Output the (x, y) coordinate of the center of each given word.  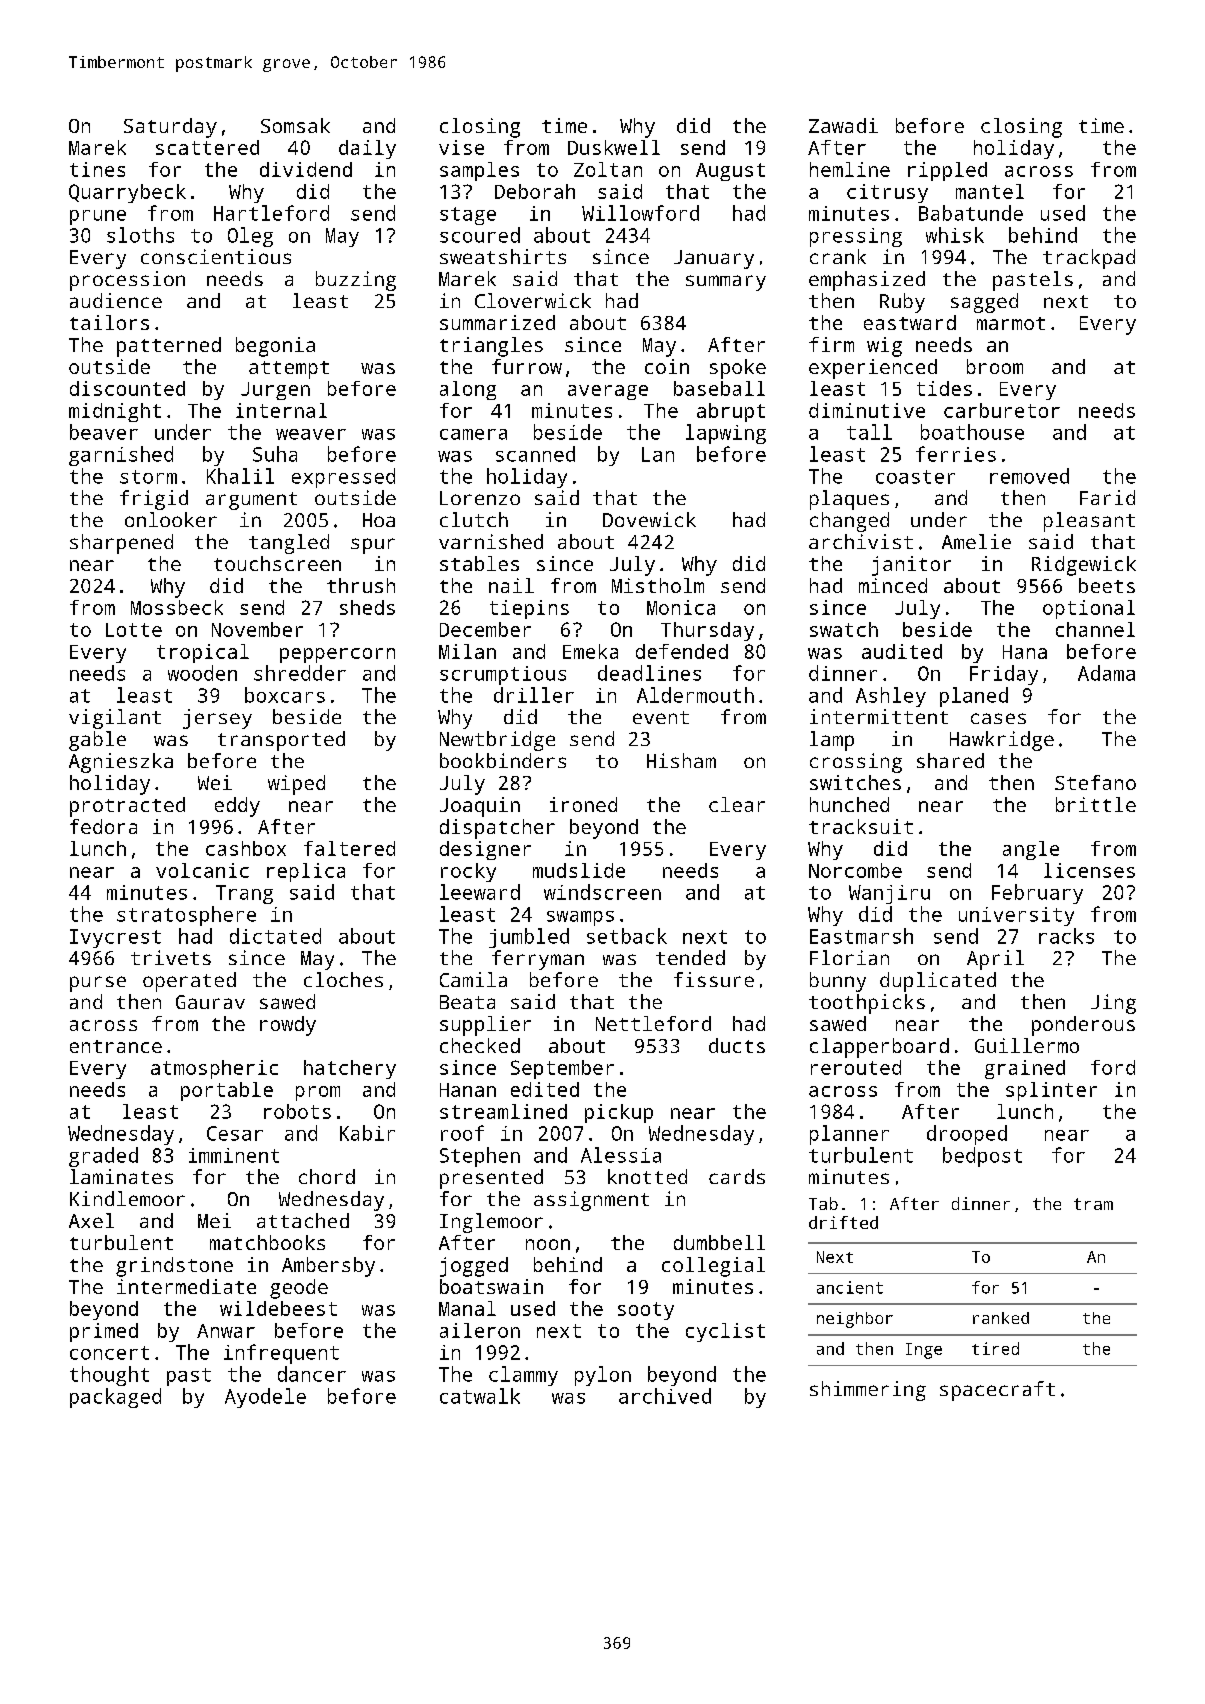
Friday (1004, 675)
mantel (990, 191)
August (730, 172)
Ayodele (265, 1398)
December (485, 629)
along (468, 390)
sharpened (121, 544)
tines (97, 169)
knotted (647, 1176)
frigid (154, 500)
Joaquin (480, 807)
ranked (1001, 1318)
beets (1107, 585)
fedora (103, 826)
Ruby (902, 303)
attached (303, 1220)
